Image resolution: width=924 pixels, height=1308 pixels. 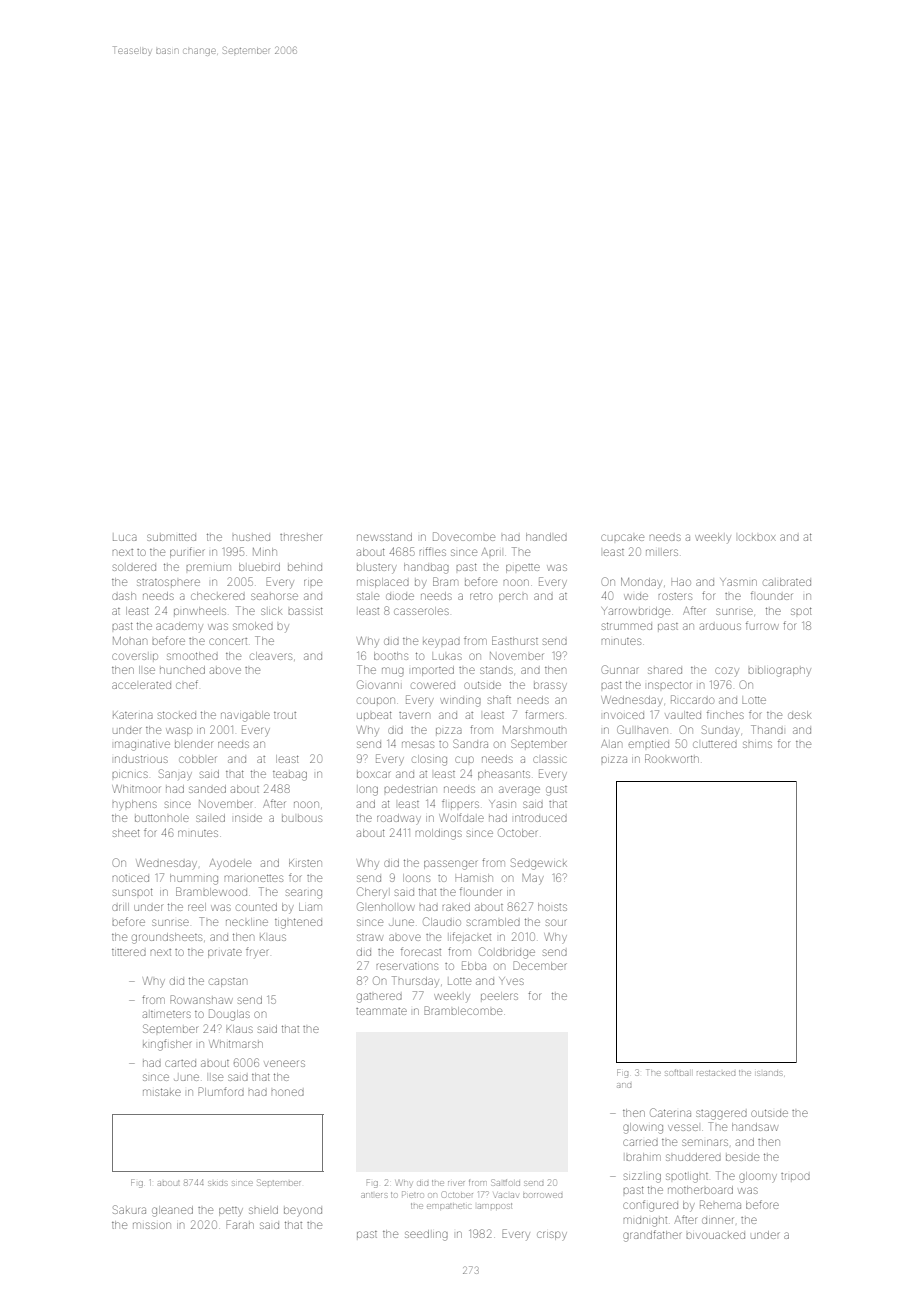 I want to click on riffles, so click(x=433, y=551).
